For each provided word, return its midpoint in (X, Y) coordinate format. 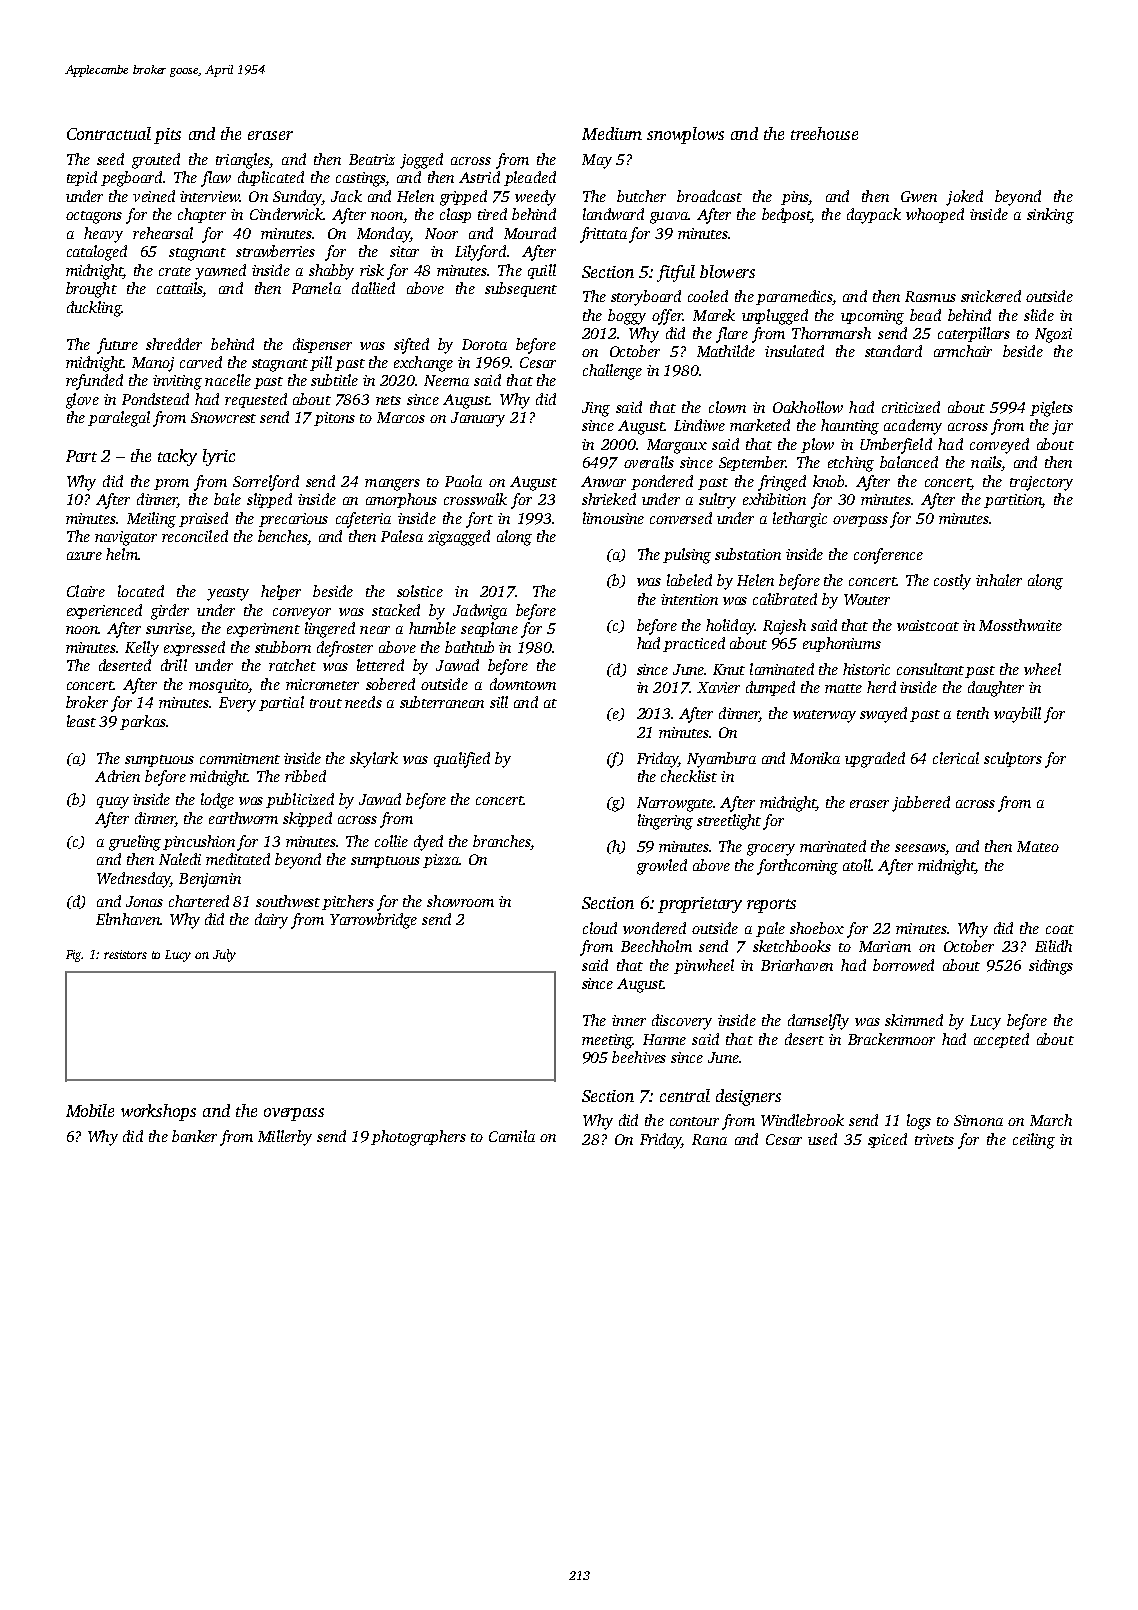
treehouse (824, 133)
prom (171, 484)
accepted (1001, 1040)
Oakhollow (808, 407)
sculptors (1013, 759)
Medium (612, 133)
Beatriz (372, 159)
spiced (887, 1140)
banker (194, 1136)
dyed (428, 843)
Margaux (677, 446)
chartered (199, 901)
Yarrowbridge (373, 921)
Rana (709, 1139)
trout (326, 703)
